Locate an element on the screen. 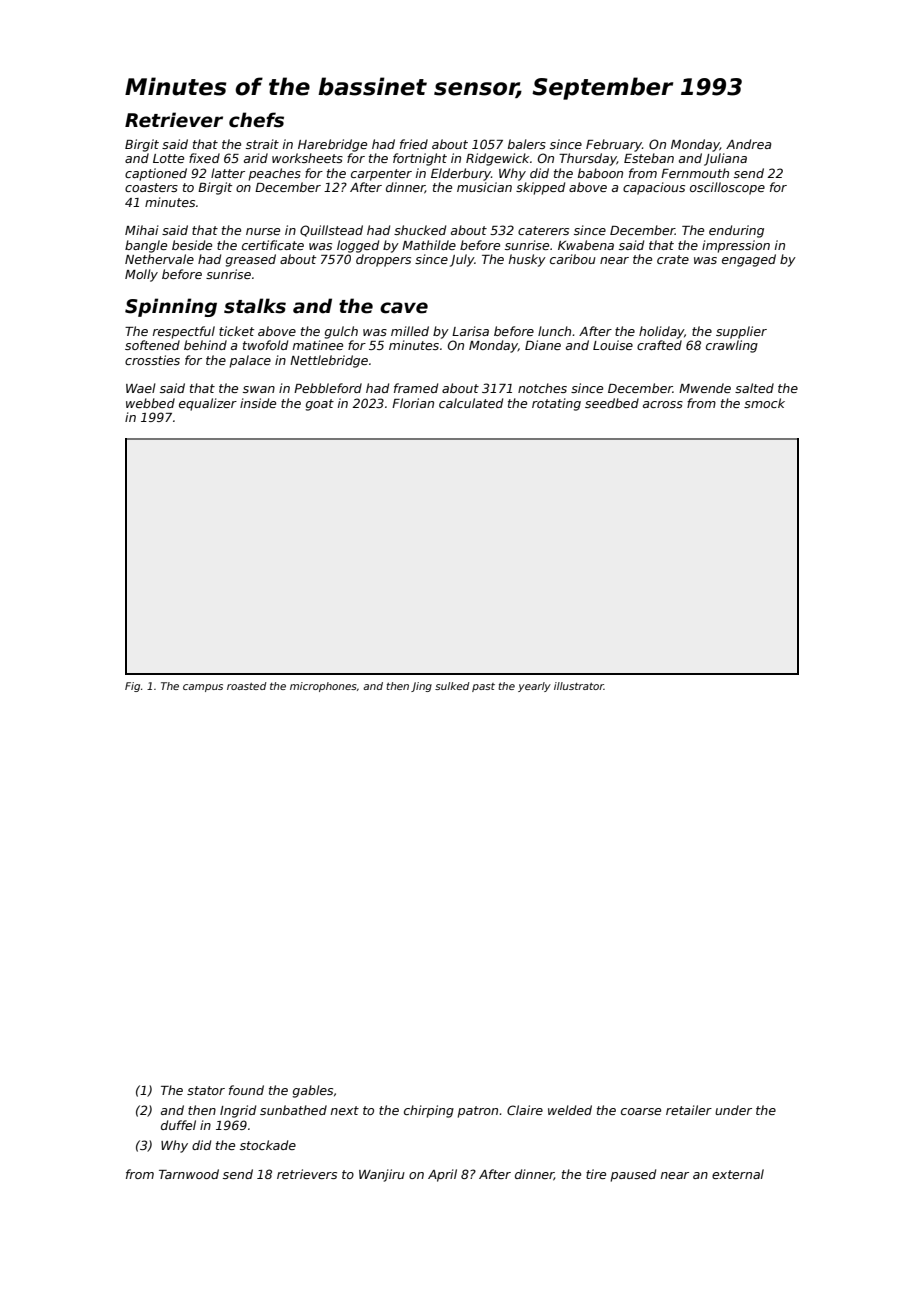  external is located at coordinates (738, 1174).
